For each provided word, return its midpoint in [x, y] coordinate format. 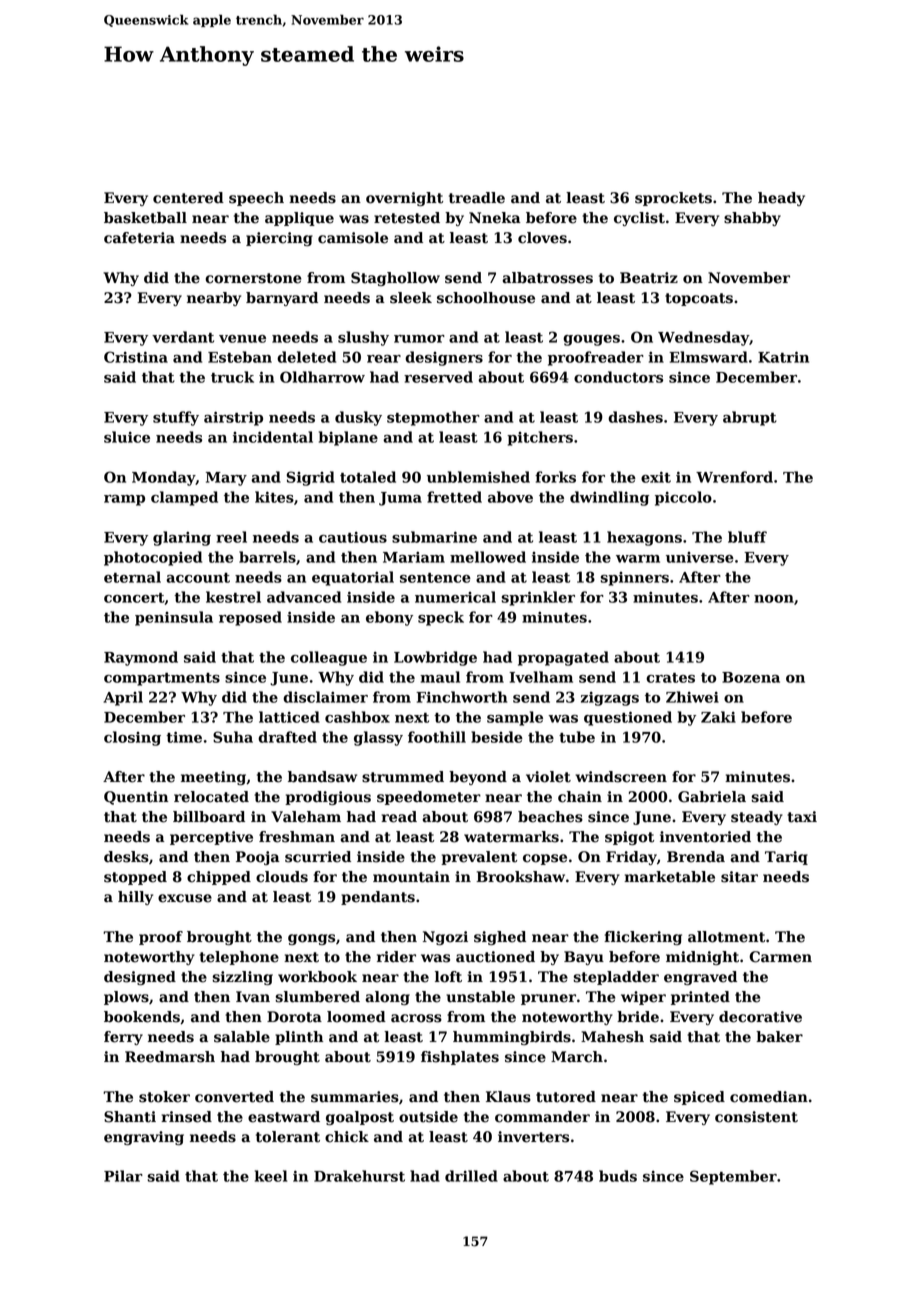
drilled [471, 1176]
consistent [756, 1117]
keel [271, 1176]
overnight [404, 199]
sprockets [673, 199]
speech [256, 199]
